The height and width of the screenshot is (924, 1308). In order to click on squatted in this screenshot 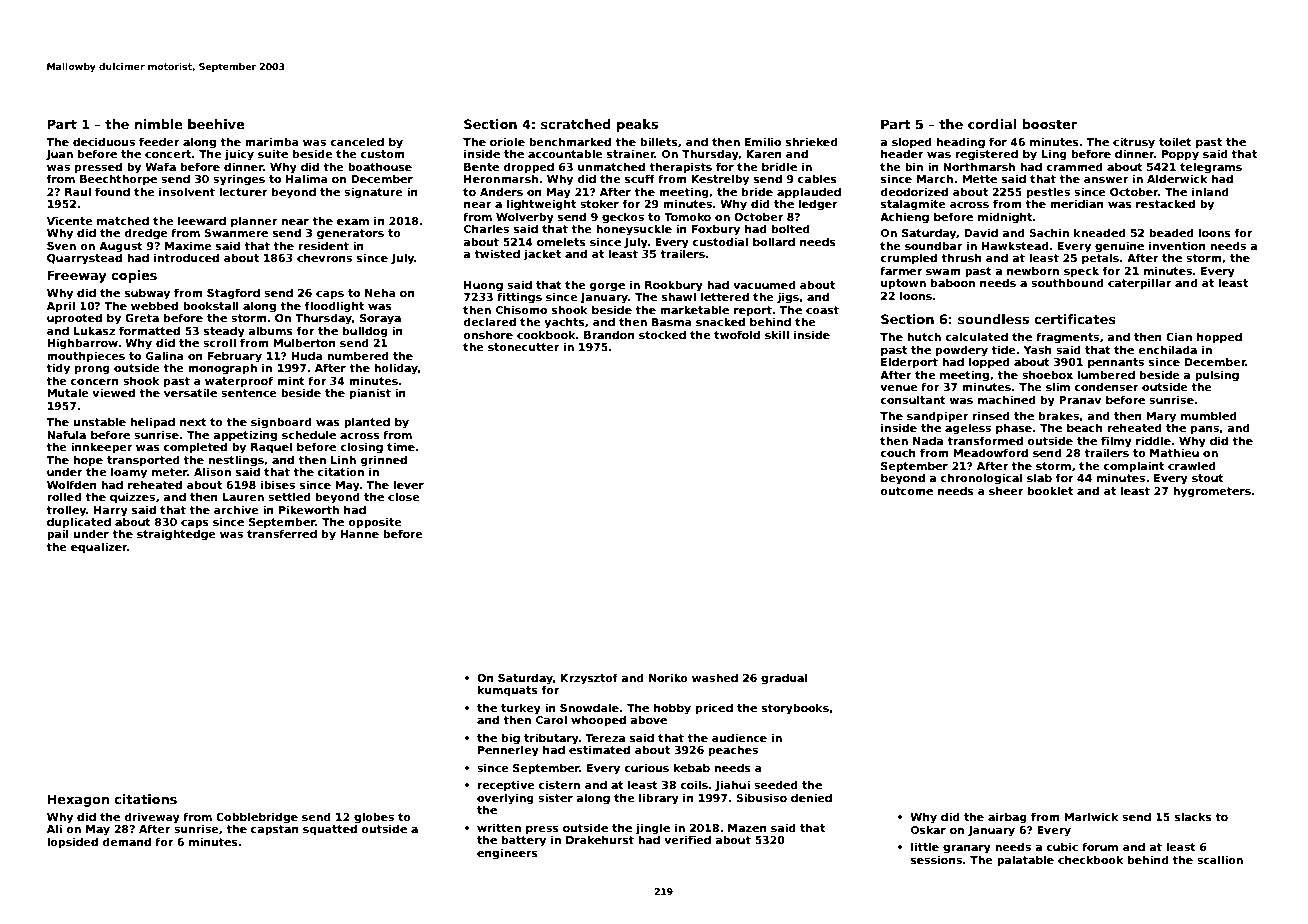, I will do `click(330, 829)`.
